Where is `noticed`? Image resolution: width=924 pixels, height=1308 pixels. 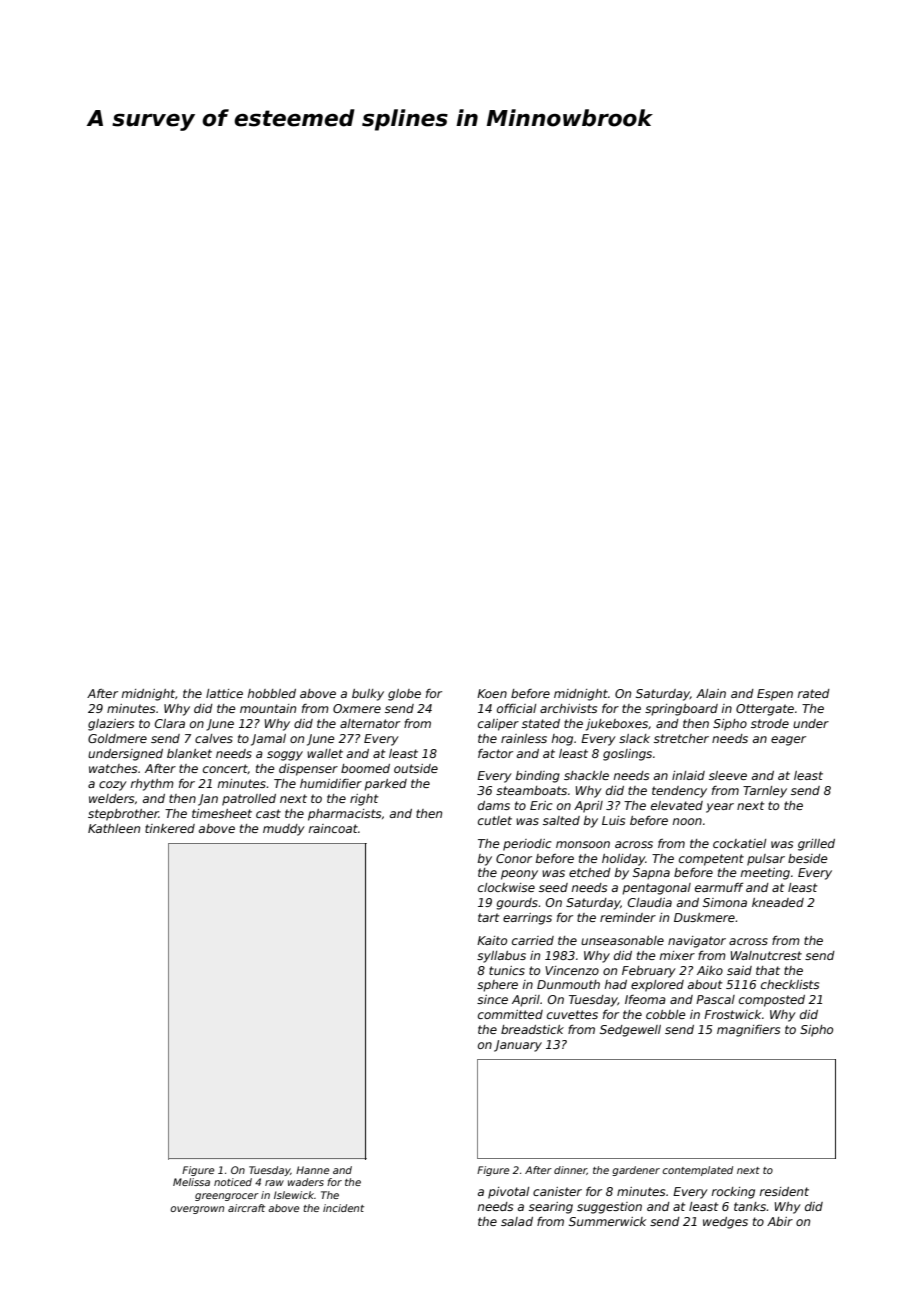 noticed is located at coordinates (233, 1182).
